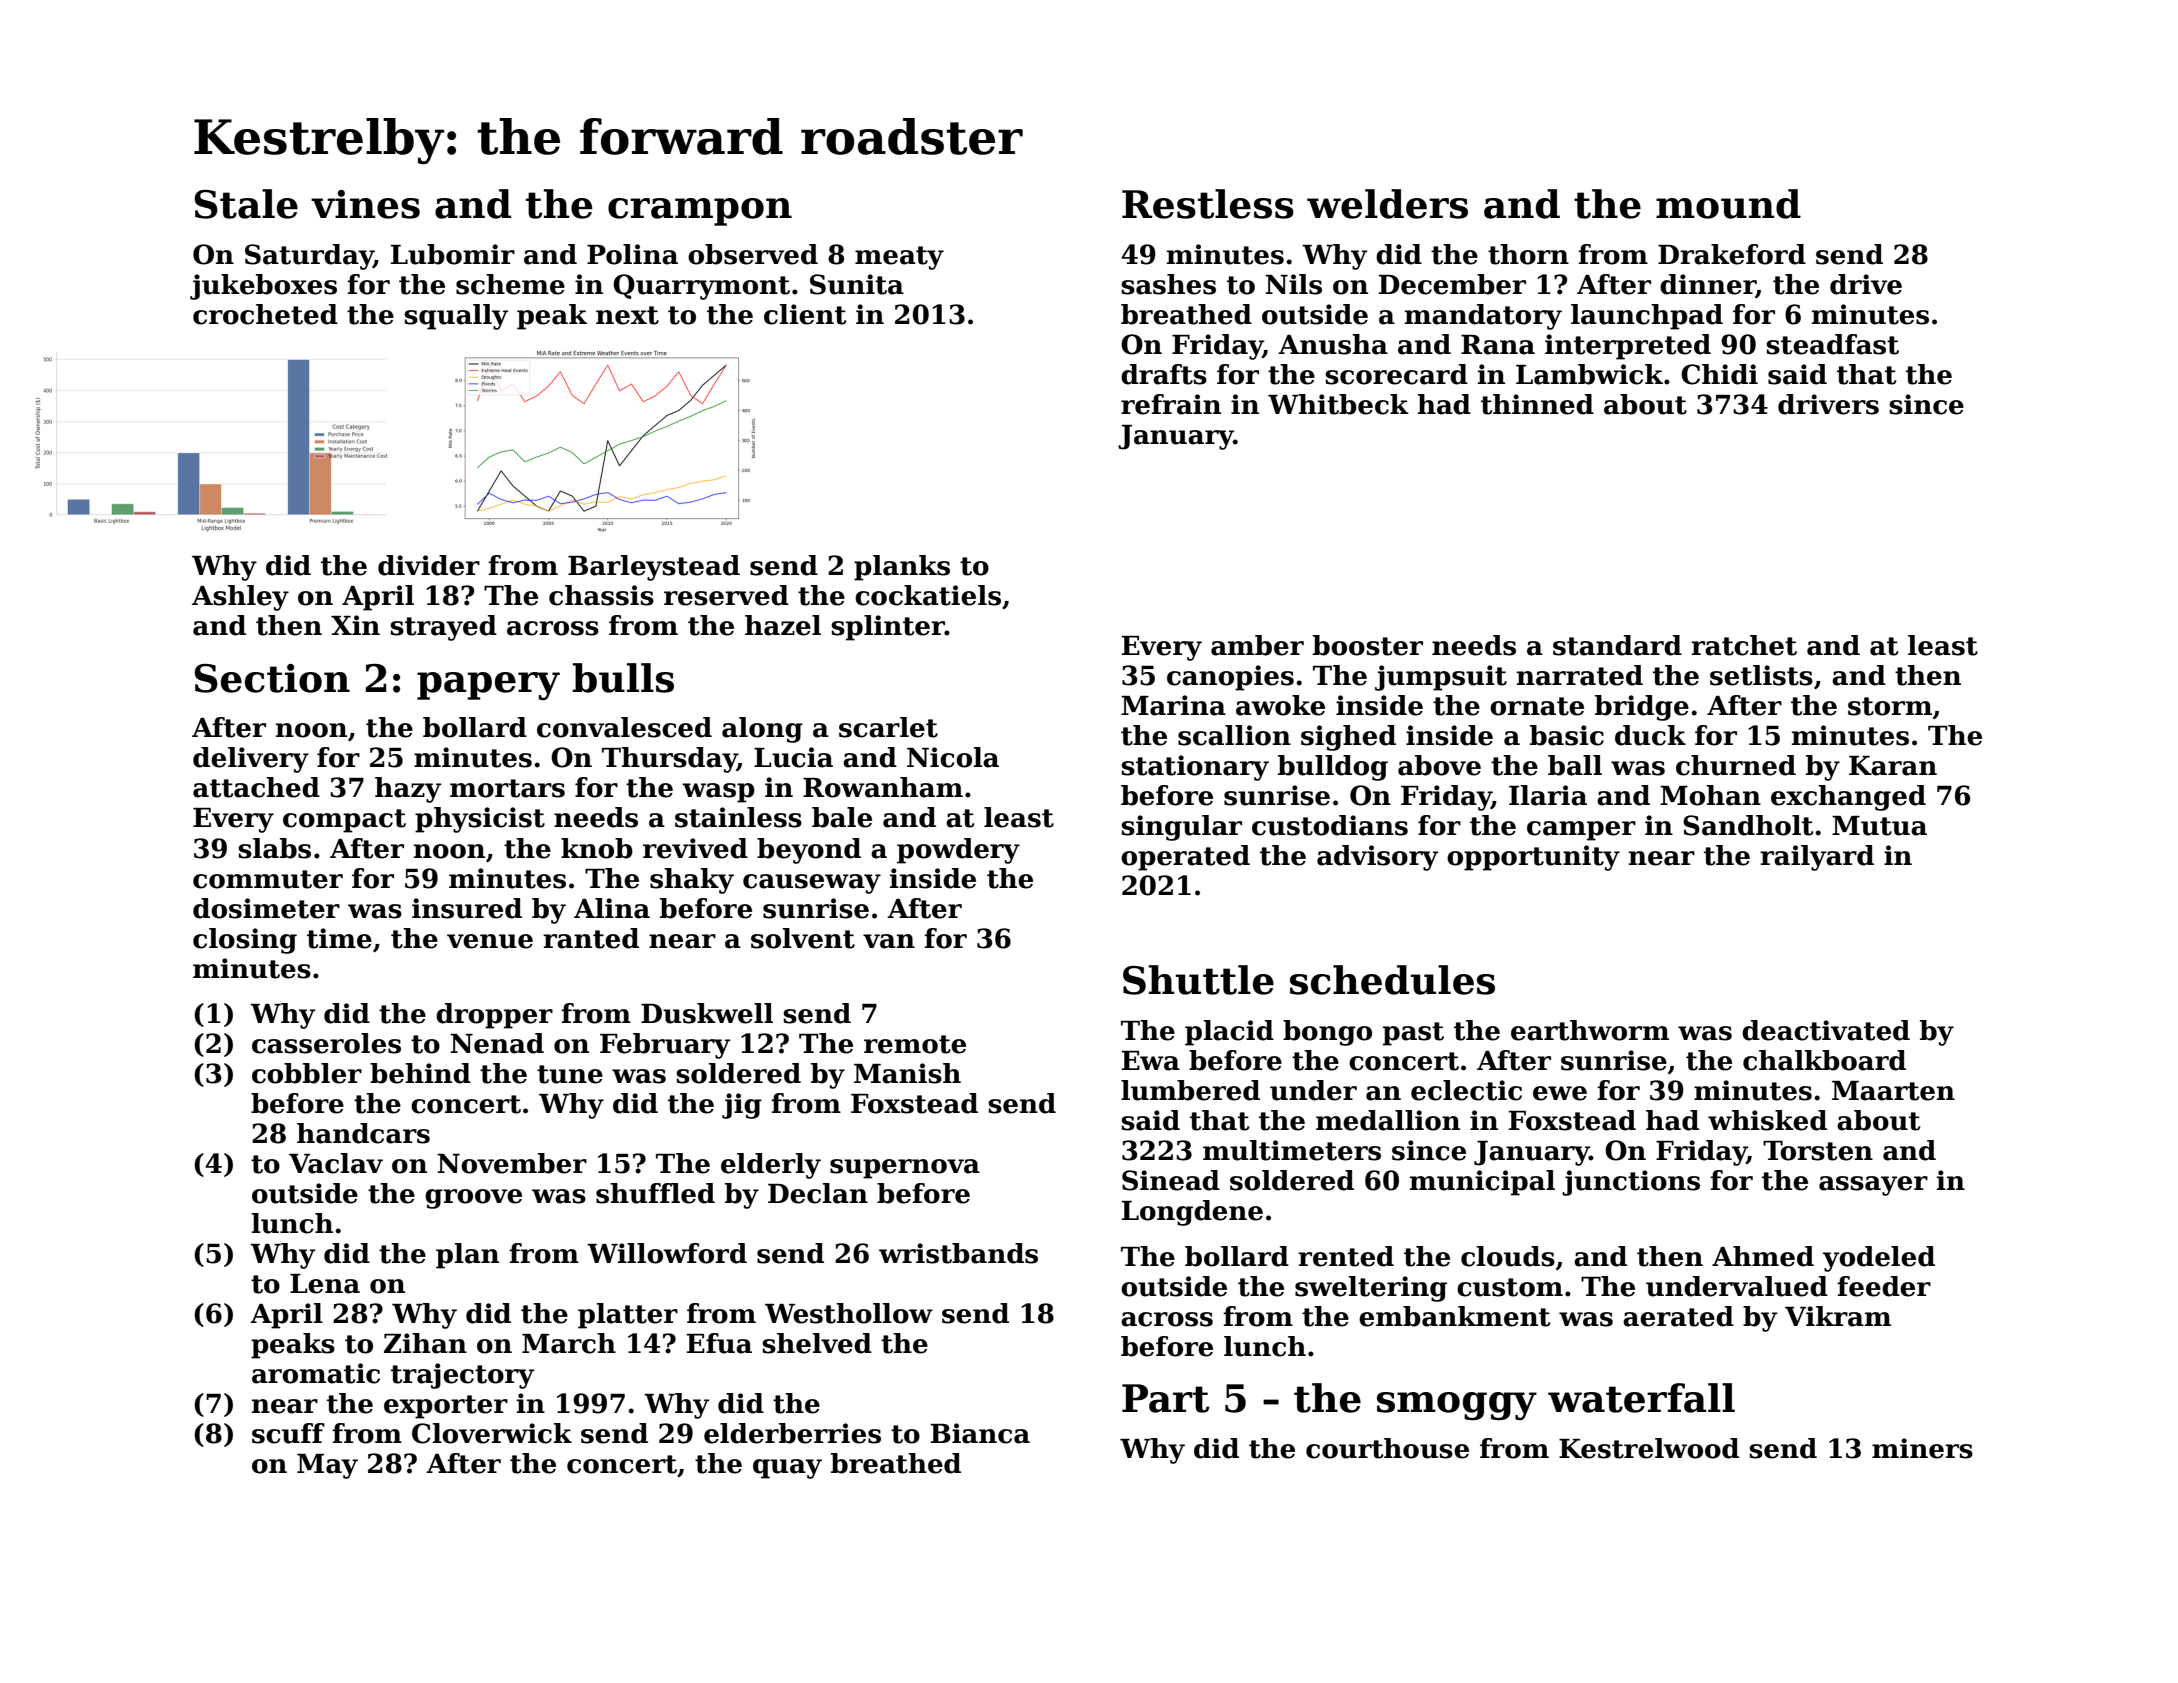 The width and height of the page is (2178, 1683). What do you see at coordinates (246, 204) in the page?
I see `Stale` at bounding box center [246, 204].
